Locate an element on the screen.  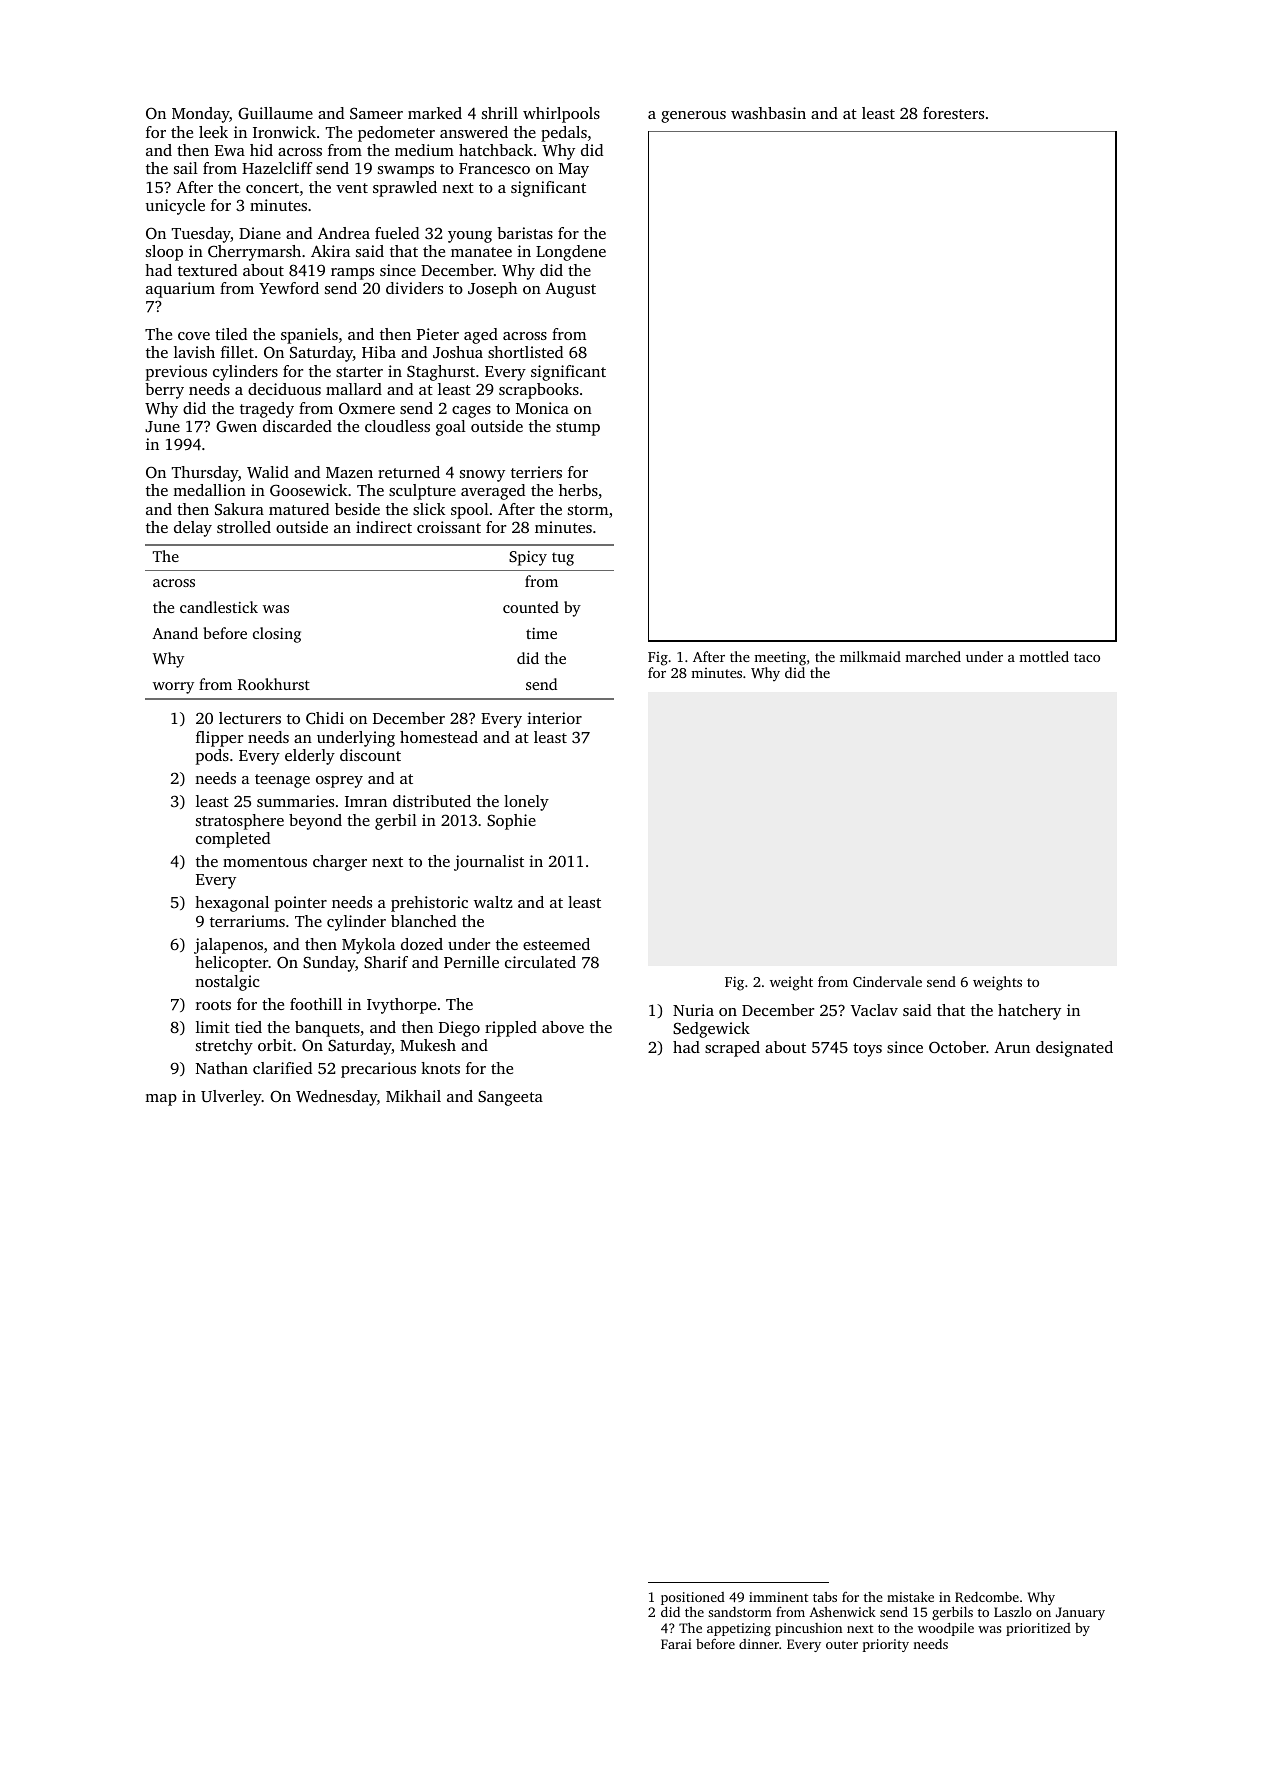
clarified is located at coordinates (282, 1068).
